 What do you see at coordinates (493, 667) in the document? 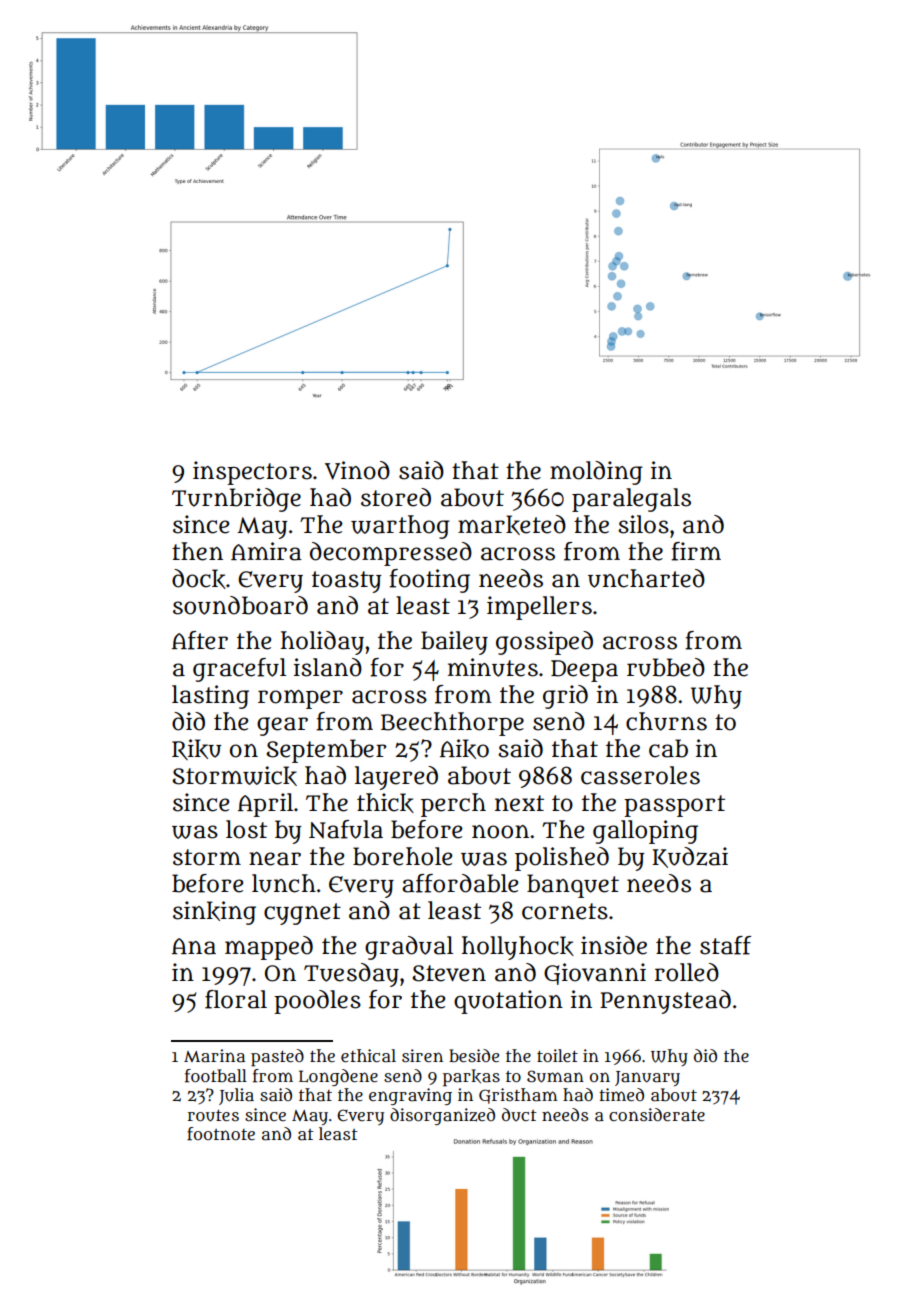
I see `minutes` at bounding box center [493, 667].
